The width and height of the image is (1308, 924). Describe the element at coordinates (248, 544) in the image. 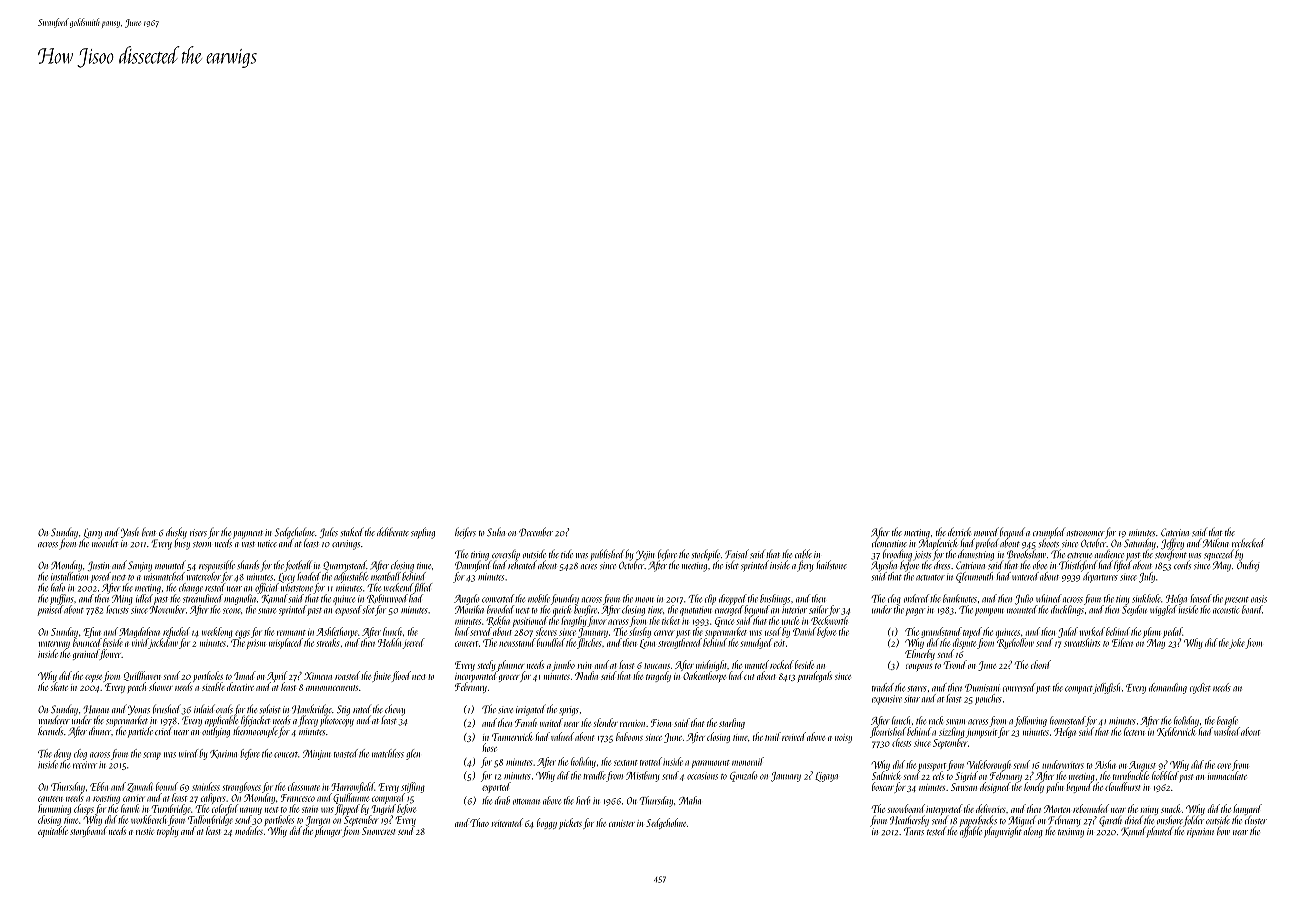

I see `vast` at that location.
